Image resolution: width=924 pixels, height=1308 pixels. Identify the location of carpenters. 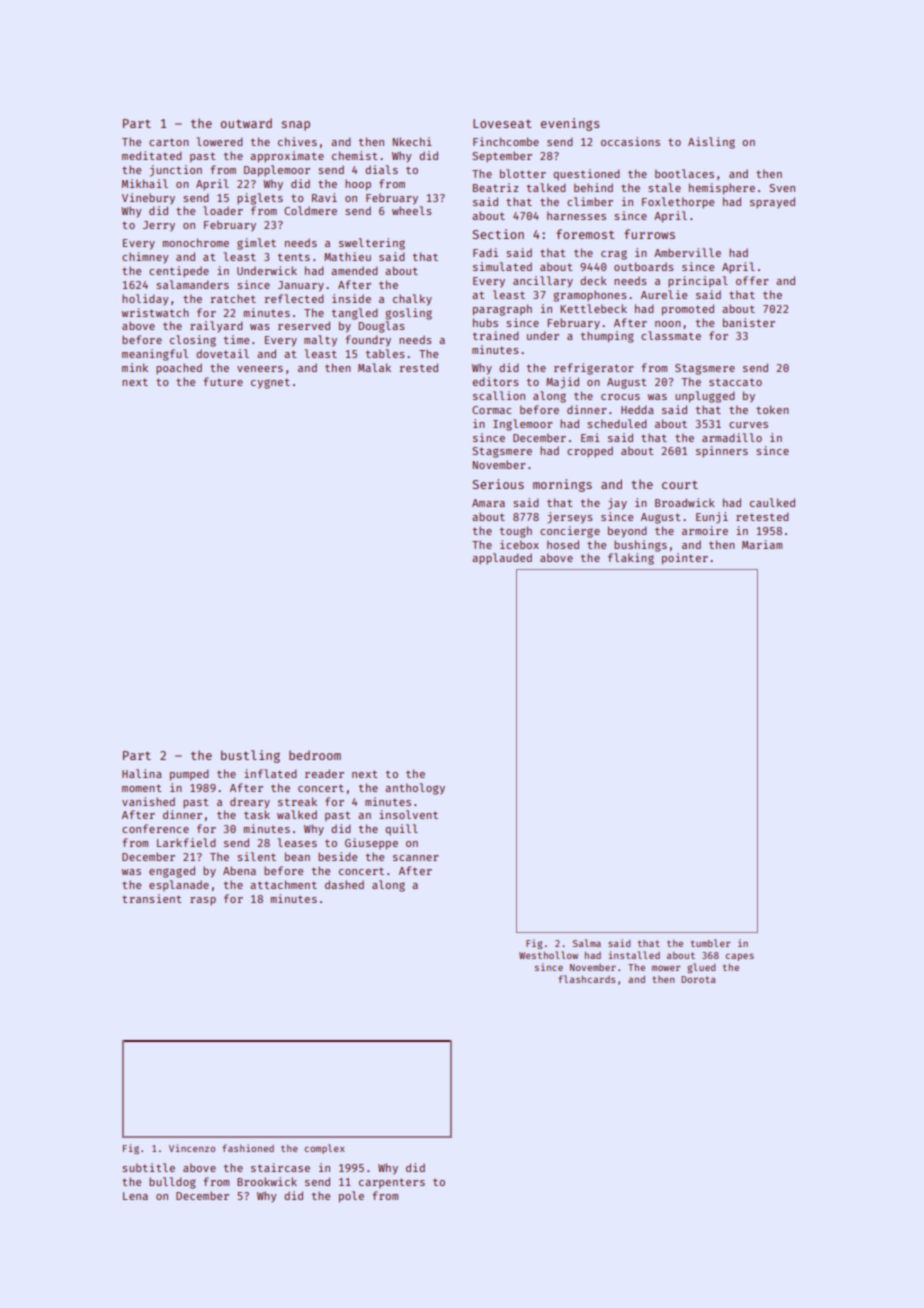
(392, 1183).
